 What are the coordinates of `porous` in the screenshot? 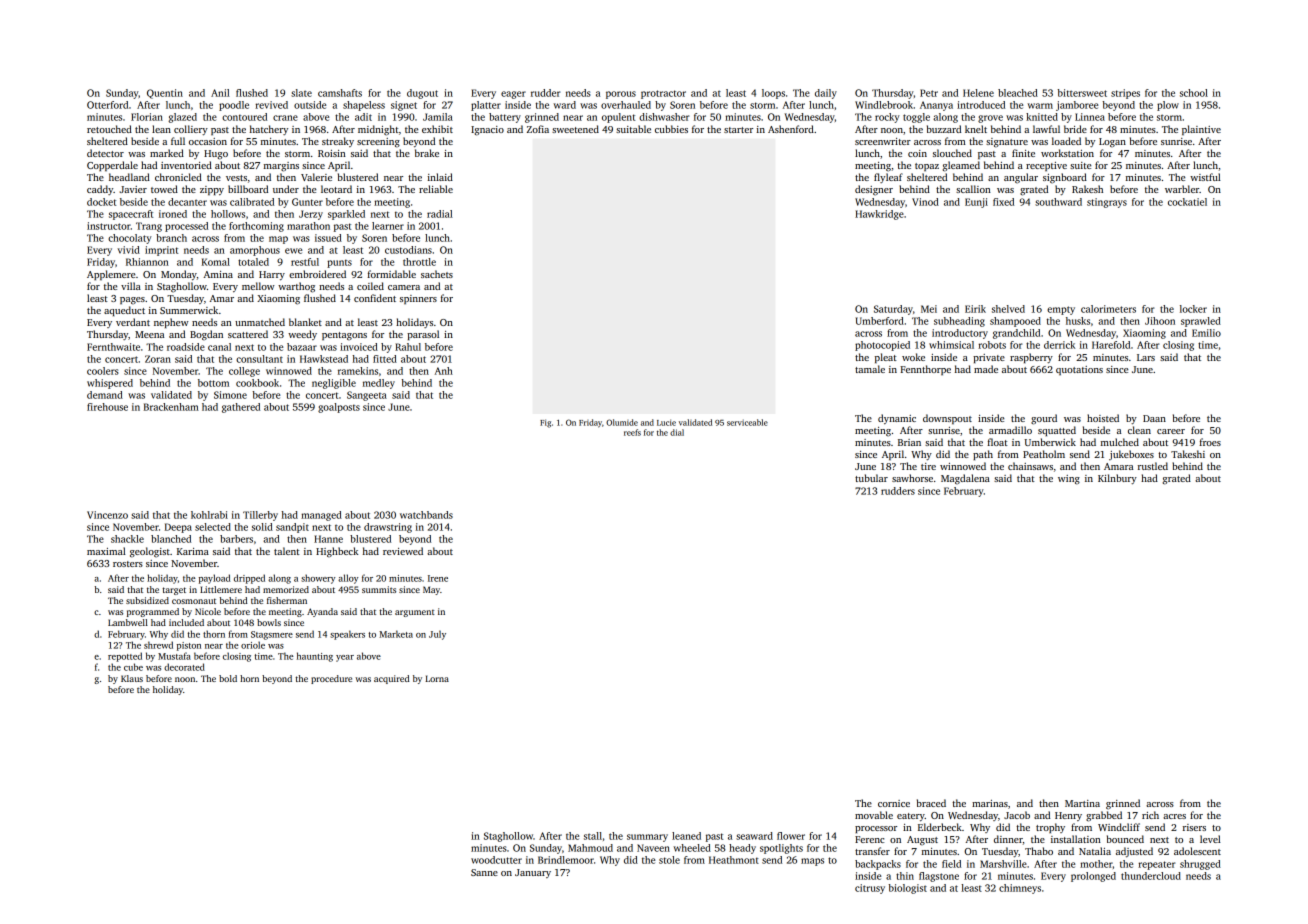 It's located at (621, 95).
